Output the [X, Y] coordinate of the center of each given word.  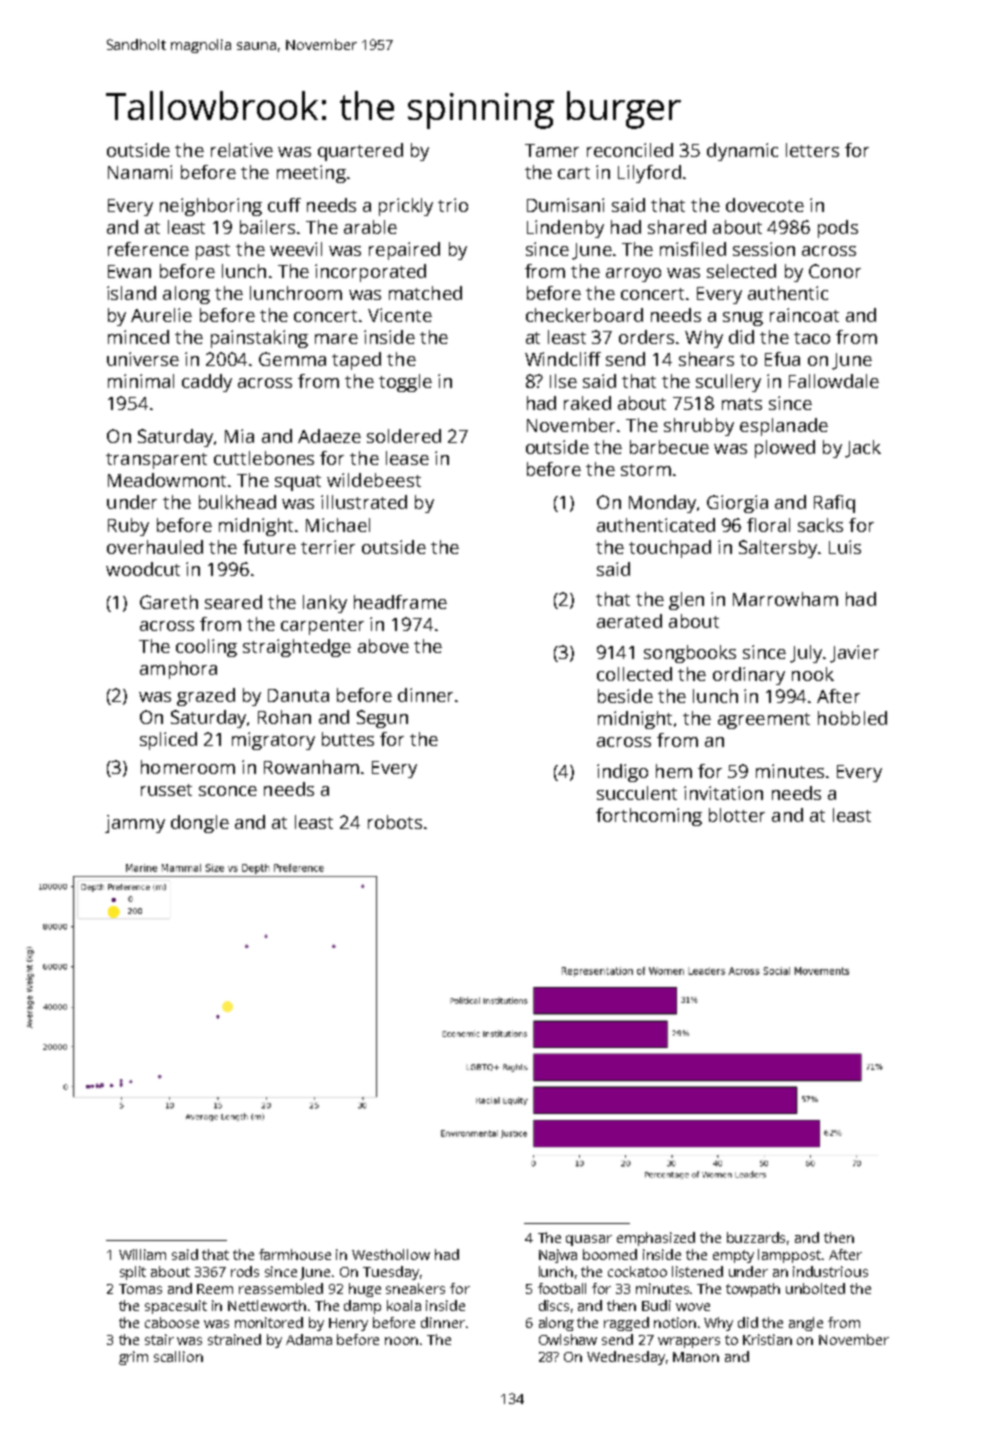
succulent [637, 793]
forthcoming [649, 817]
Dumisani [565, 205]
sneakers [415, 1288]
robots [395, 822]
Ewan [129, 271]
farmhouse [295, 1254]
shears [706, 359]
